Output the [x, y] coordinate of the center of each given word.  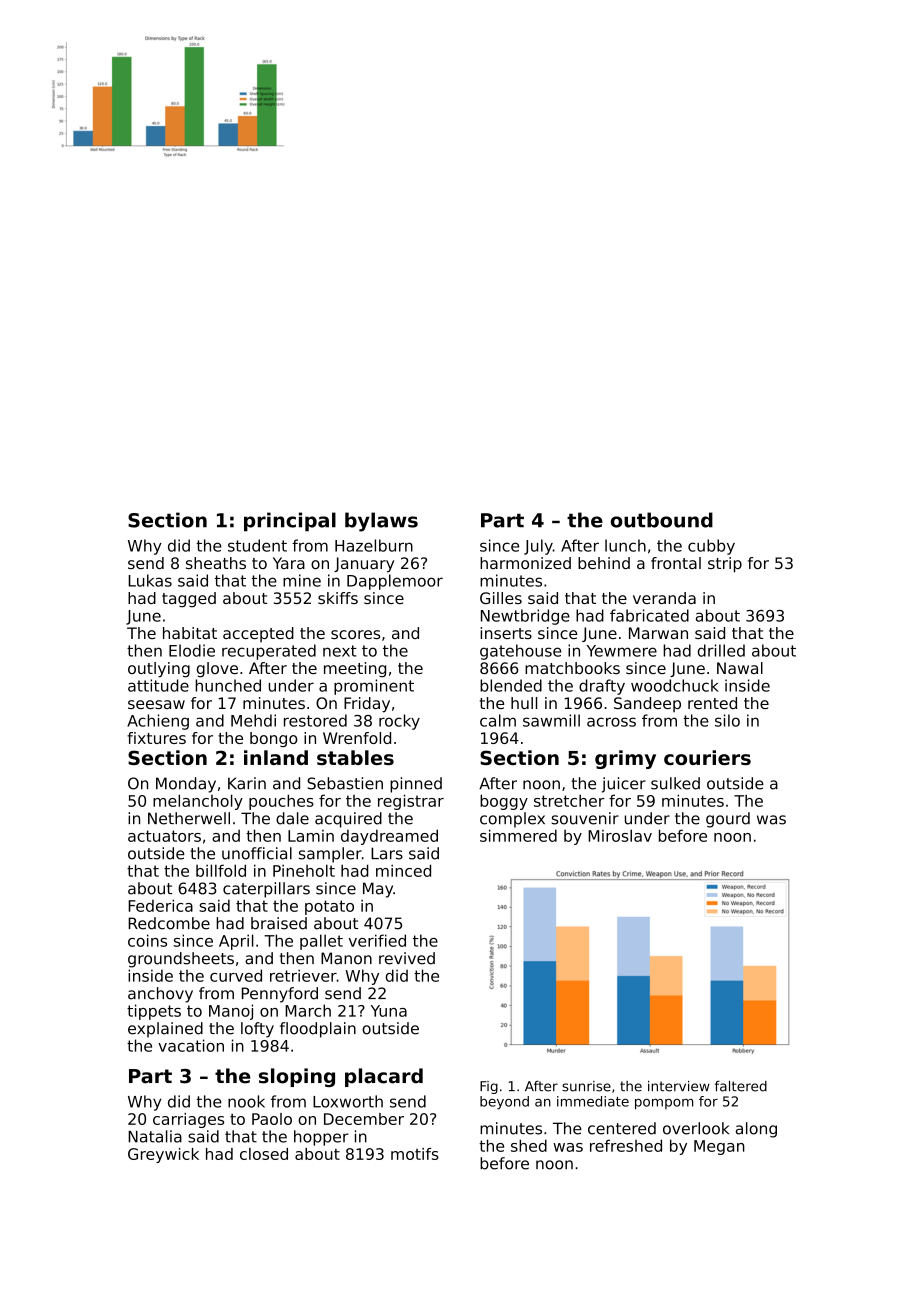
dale [292, 818]
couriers [707, 757]
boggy [504, 802]
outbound [662, 520]
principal [290, 522]
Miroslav [620, 835]
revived [407, 958]
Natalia [155, 1136]
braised [279, 923]
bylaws [381, 522]
